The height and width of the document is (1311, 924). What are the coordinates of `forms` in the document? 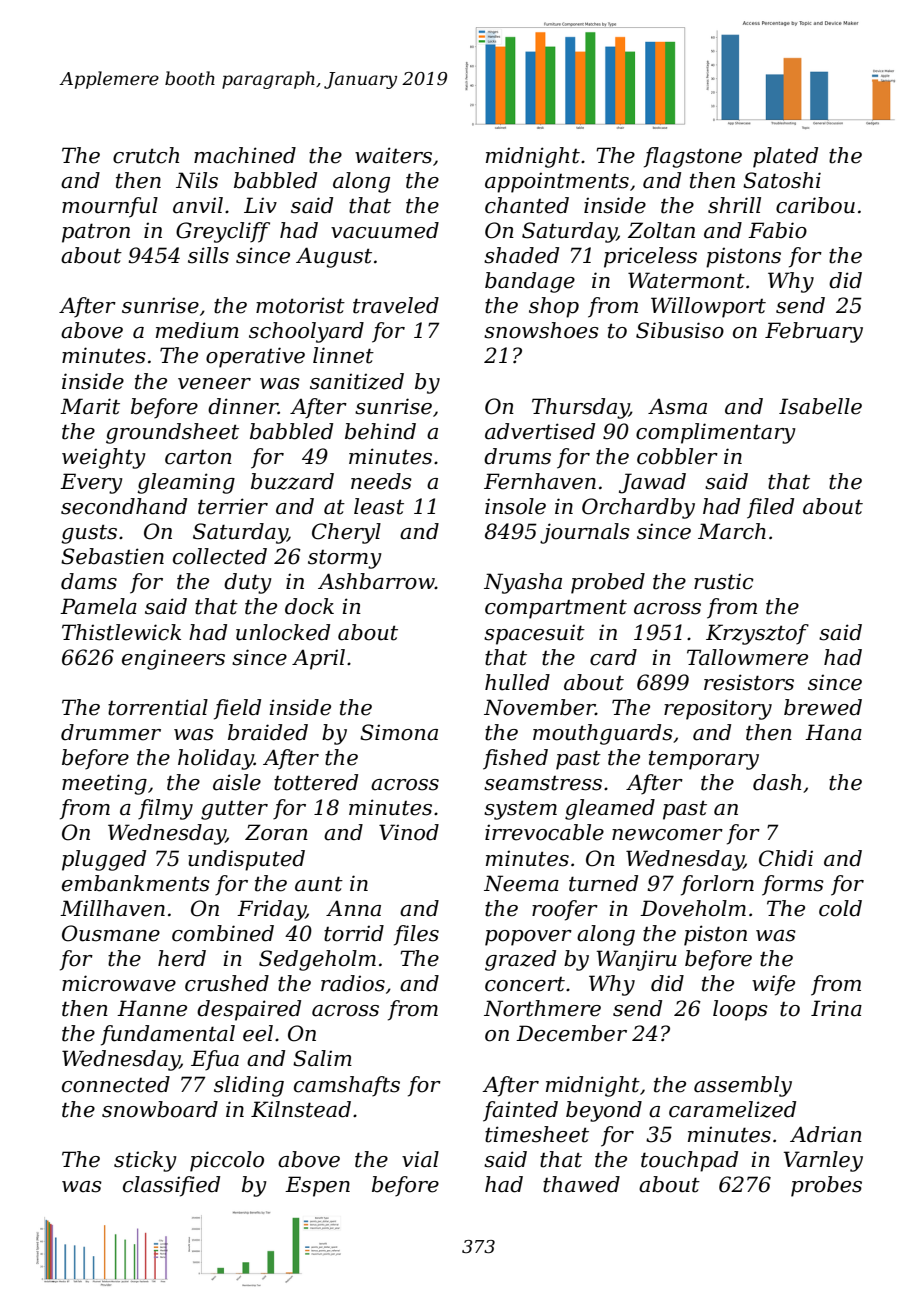 It's located at (793, 885).
